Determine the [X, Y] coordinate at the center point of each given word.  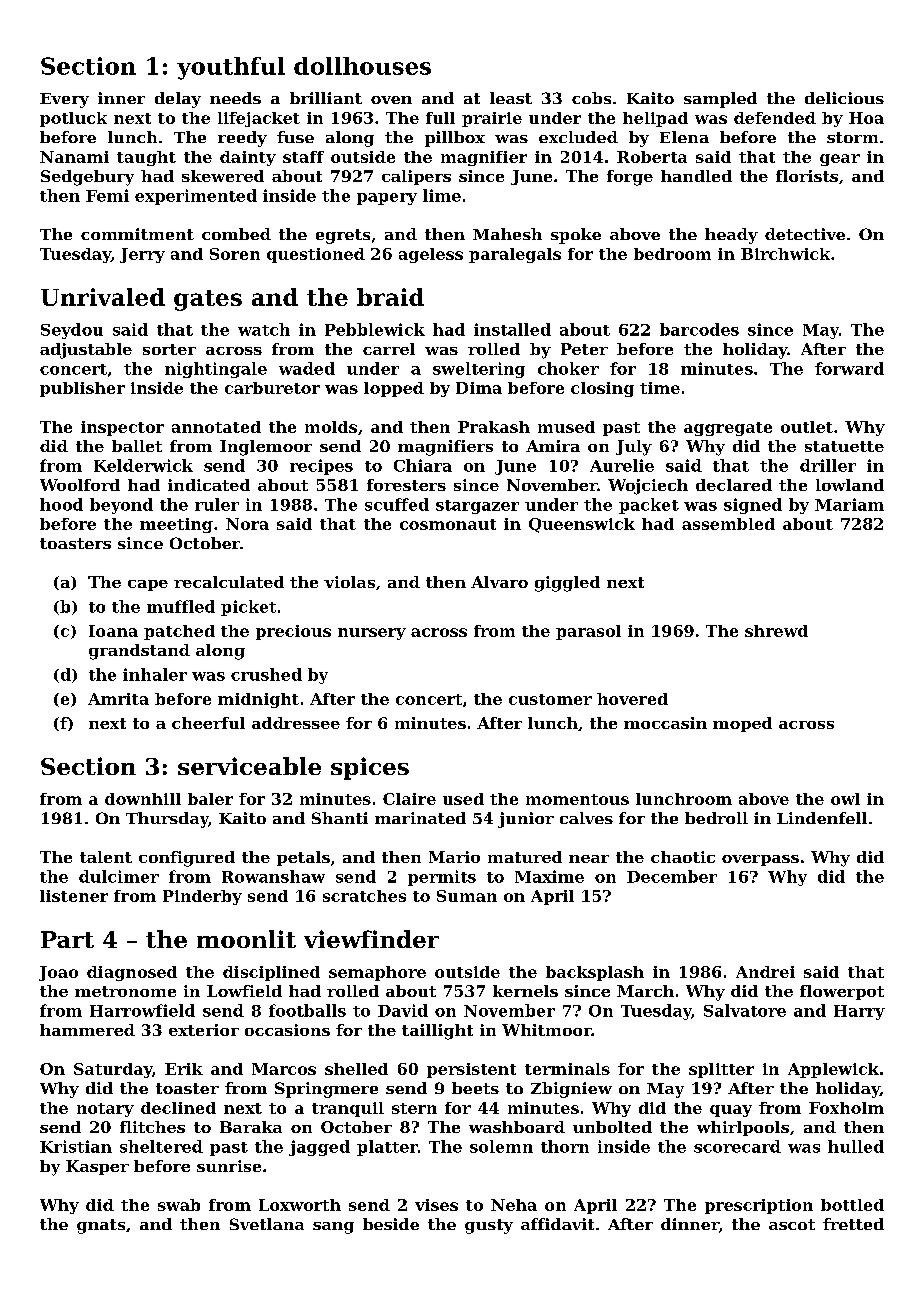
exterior [204, 1030]
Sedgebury [87, 178]
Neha [514, 1205]
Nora [247, 524]
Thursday [167, 820]
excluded [578, 137]
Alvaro [499, 582]
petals [303, 858]
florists [807, 176]
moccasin [665, 723]
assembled [728, 524]
